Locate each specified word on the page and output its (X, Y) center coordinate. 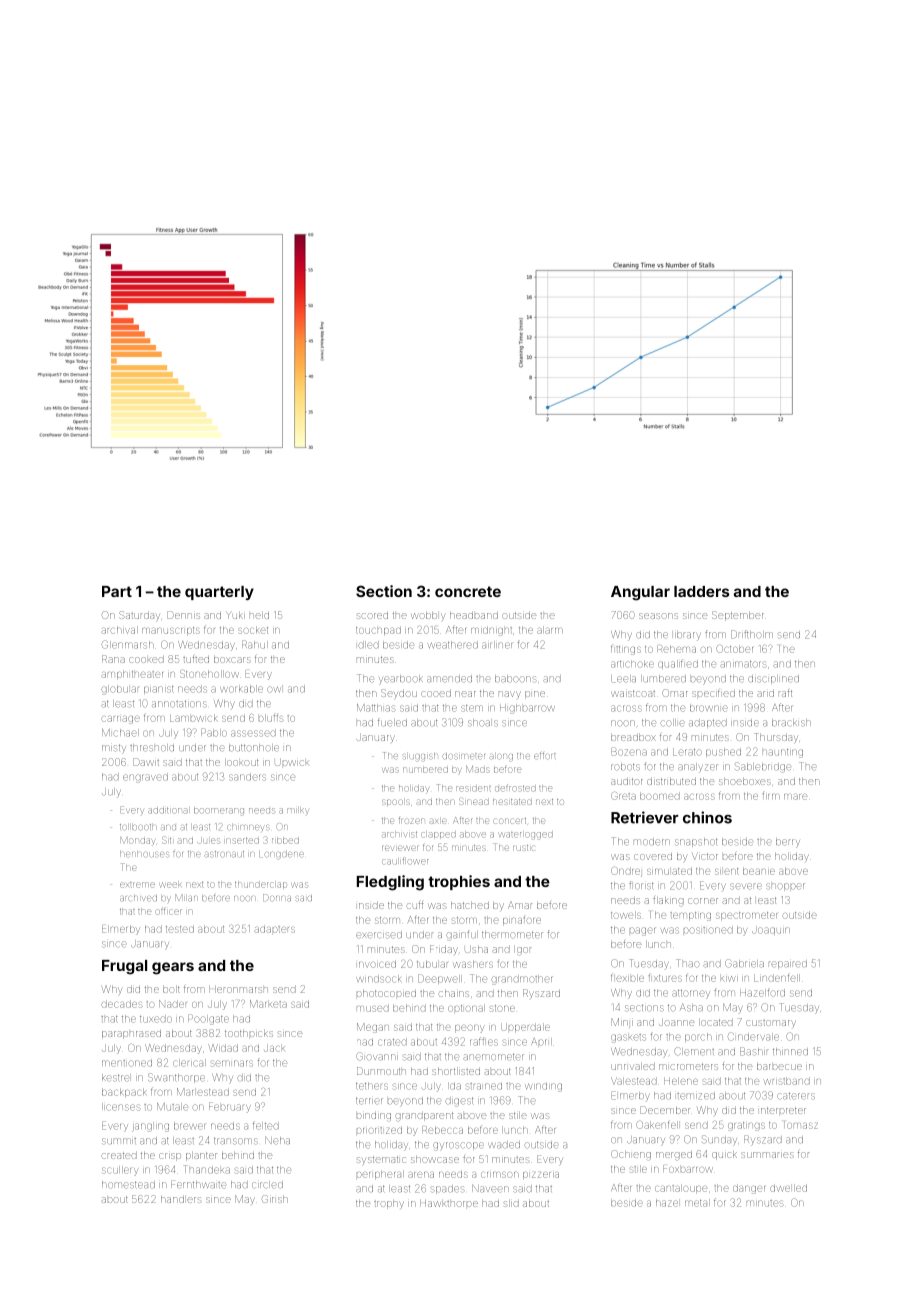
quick (724, 1155)
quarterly (219, 593)
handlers (181, 1199)
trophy (389, 1204)
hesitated (512, 802)
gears (173, 968)
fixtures (665, 978)
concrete (468, 591)
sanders (247, 777)
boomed (660, 796)
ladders (701, 591)
